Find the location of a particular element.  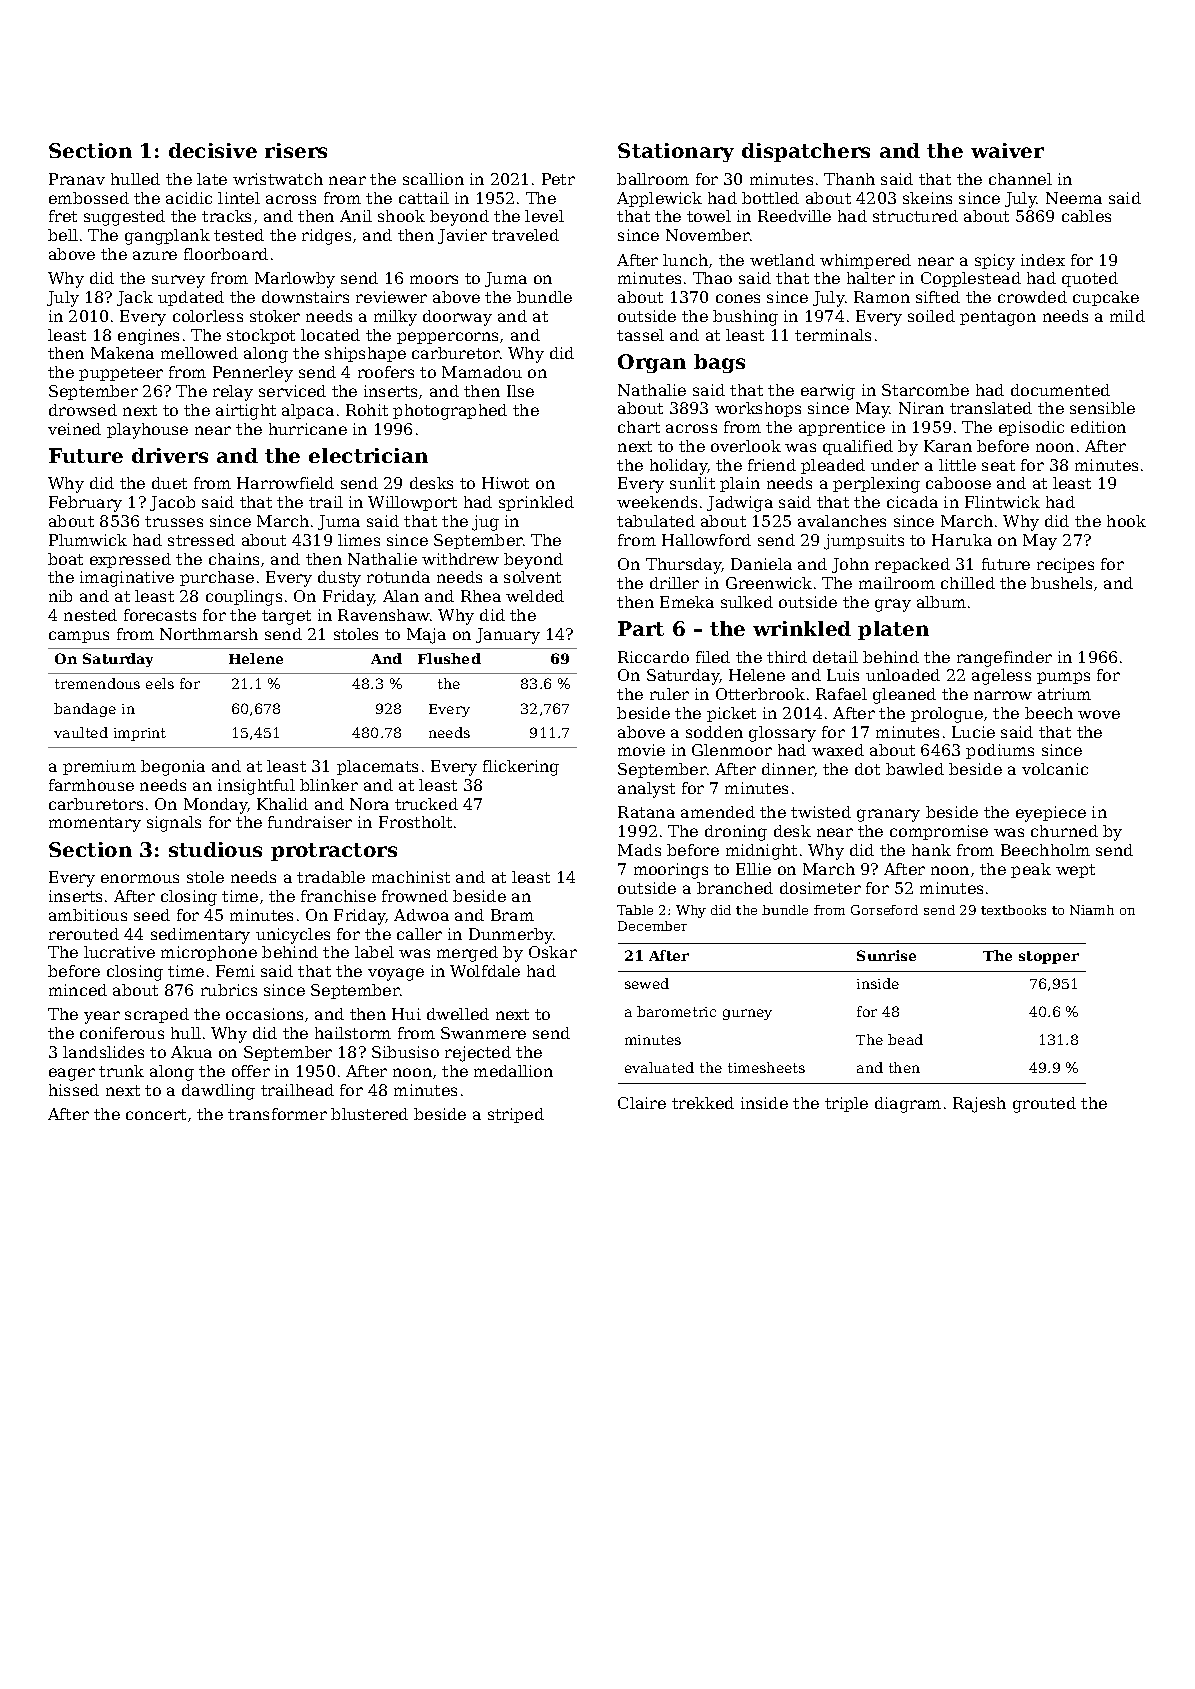

waiver is located at coordinates (1007, 150).
